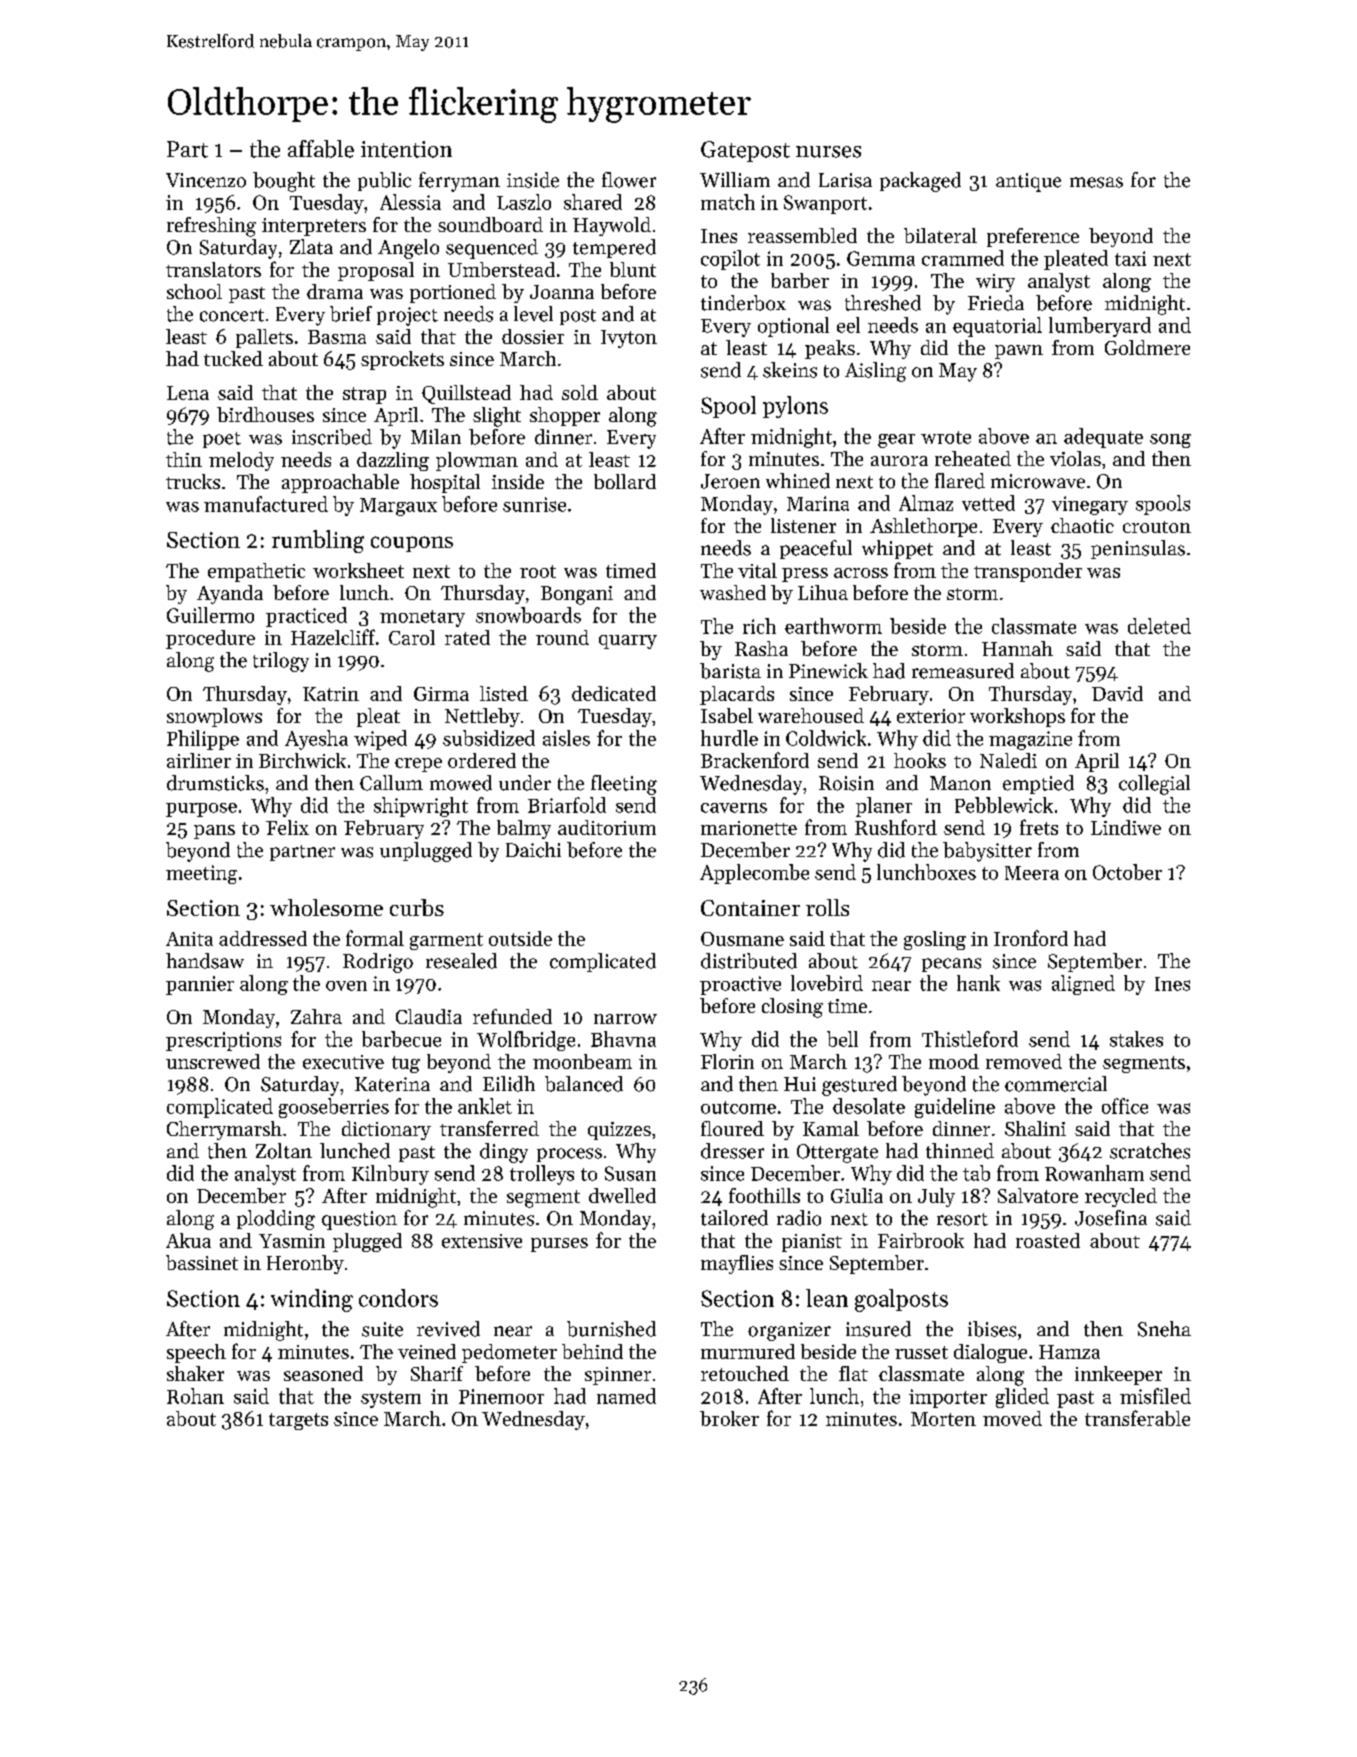  Describe the element at coordinates (936, 1197) in the screenshot. I see `July` at that location.
